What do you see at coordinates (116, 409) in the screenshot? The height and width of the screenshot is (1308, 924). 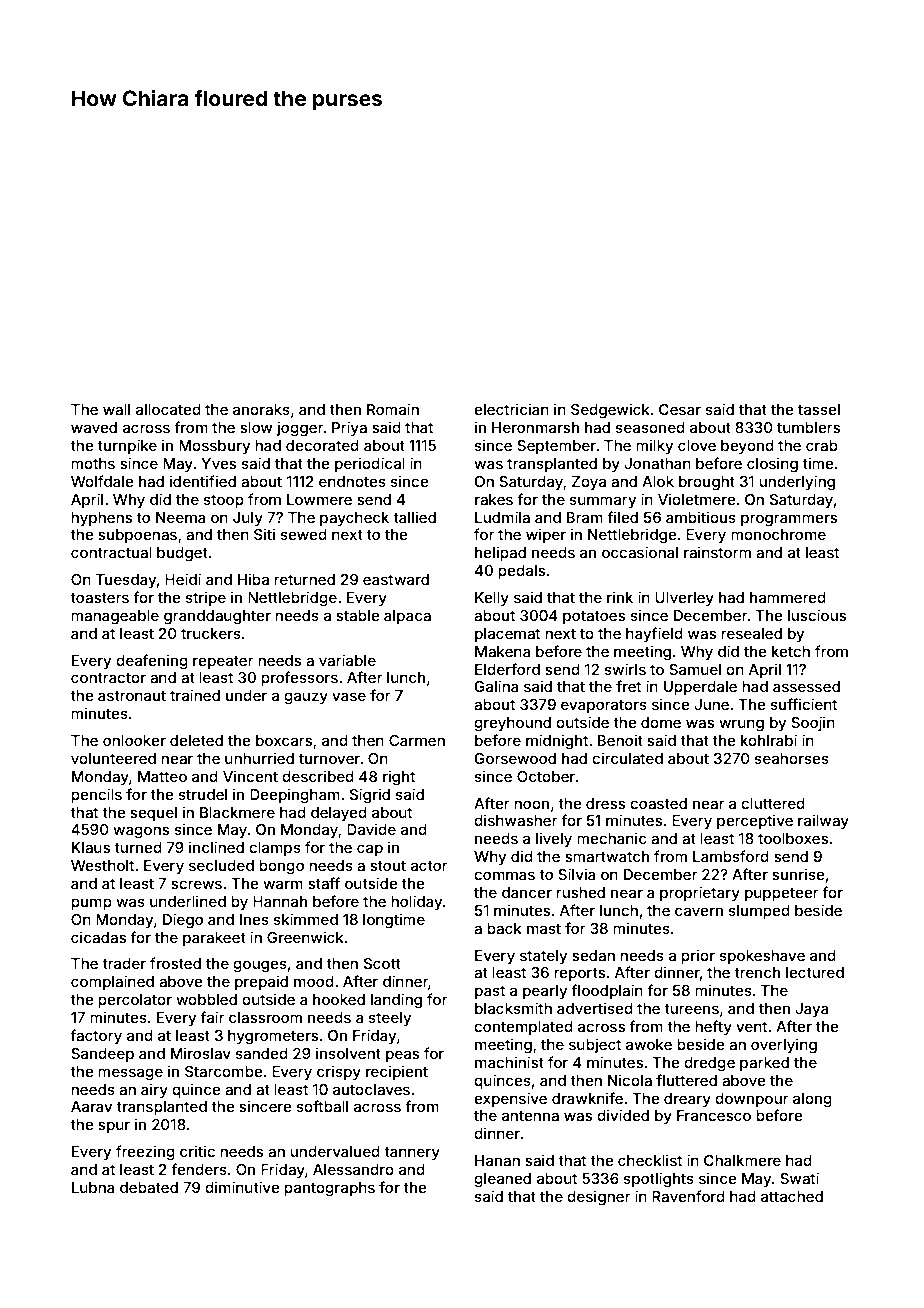 I see `wall` at bounding box center [116, 409].
